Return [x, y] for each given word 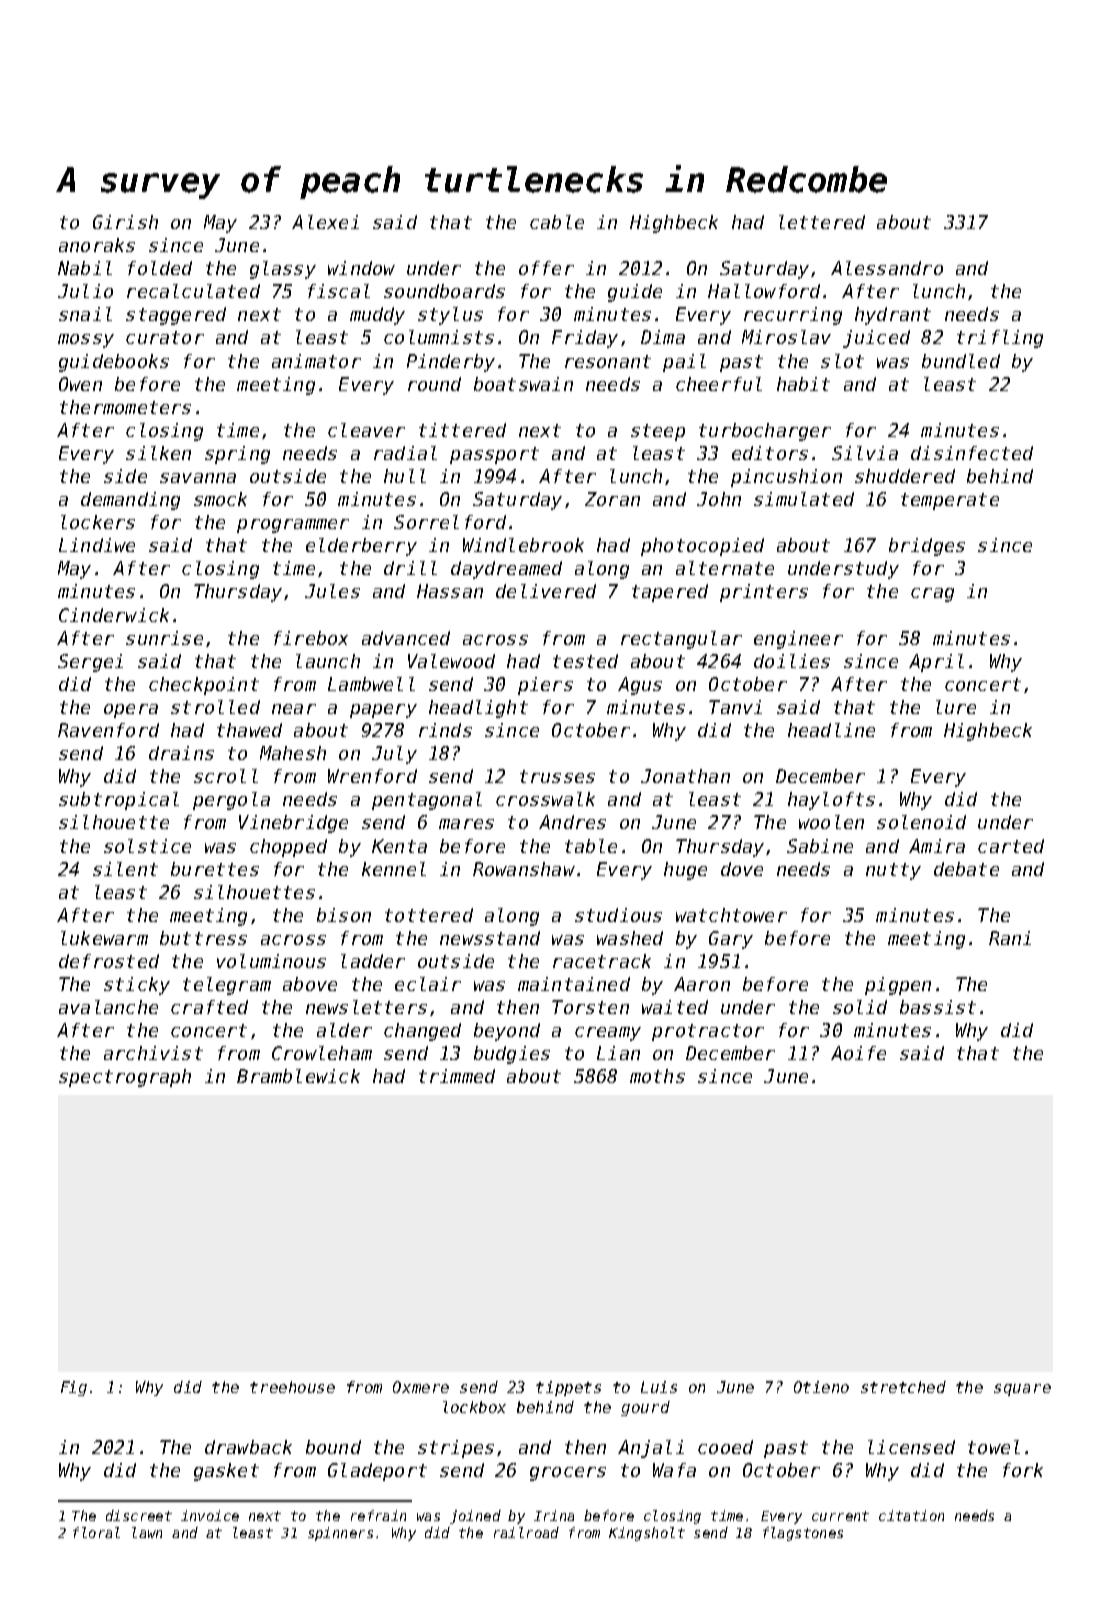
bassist [938, 1007]
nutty [893, 871]
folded [160, 268]
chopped [288, 848]
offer [546, 268]
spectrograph [125, 1078]
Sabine [820, 846]
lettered [822, 222]
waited [675, 1007]
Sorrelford [450, 522]
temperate [950, 501]
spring [237, 455]
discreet [139, 1515]
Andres [572, 822]
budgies [512, 1055]
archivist [153, 1053]
